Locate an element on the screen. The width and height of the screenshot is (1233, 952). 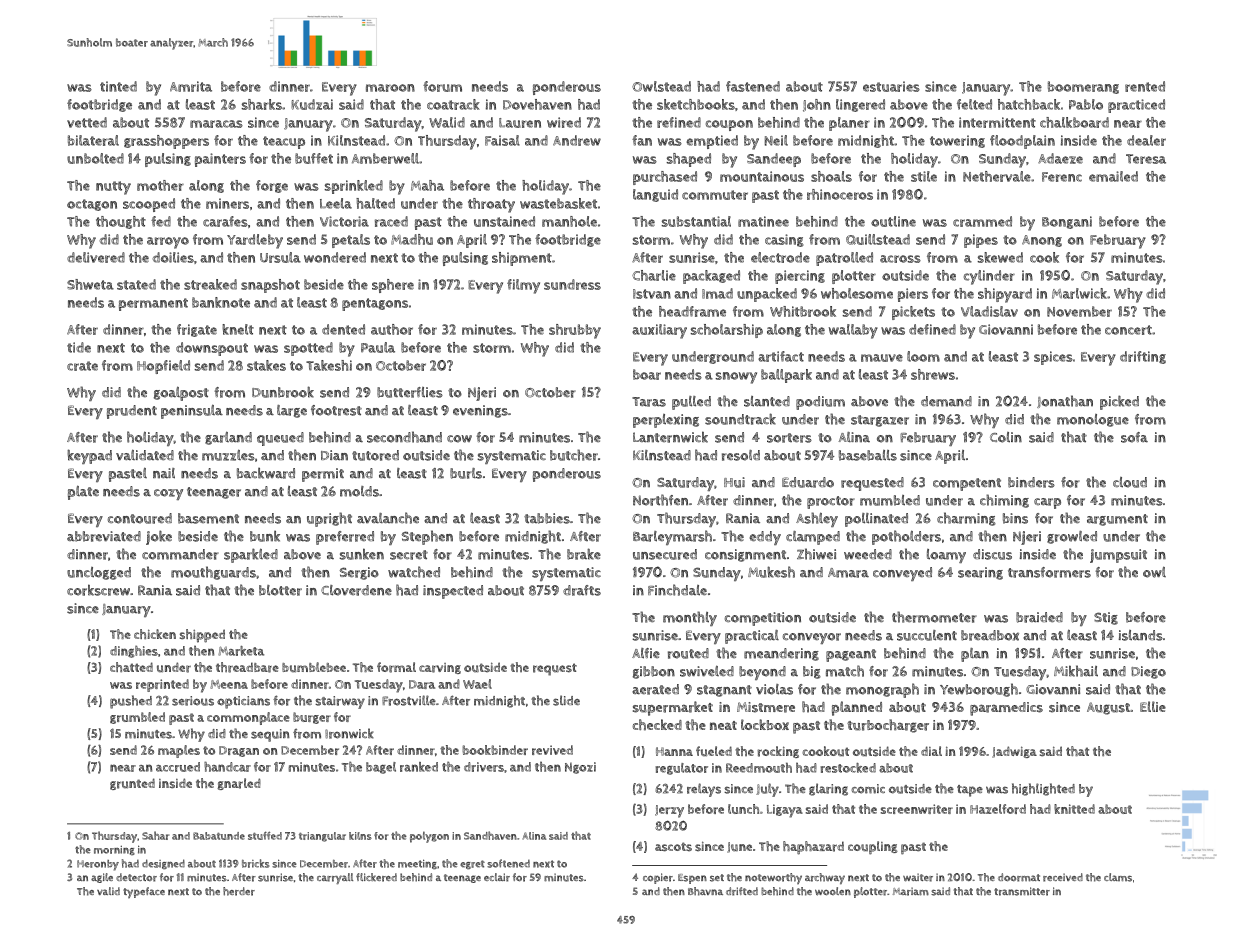
coupon is located at coordinates (729, 125).
